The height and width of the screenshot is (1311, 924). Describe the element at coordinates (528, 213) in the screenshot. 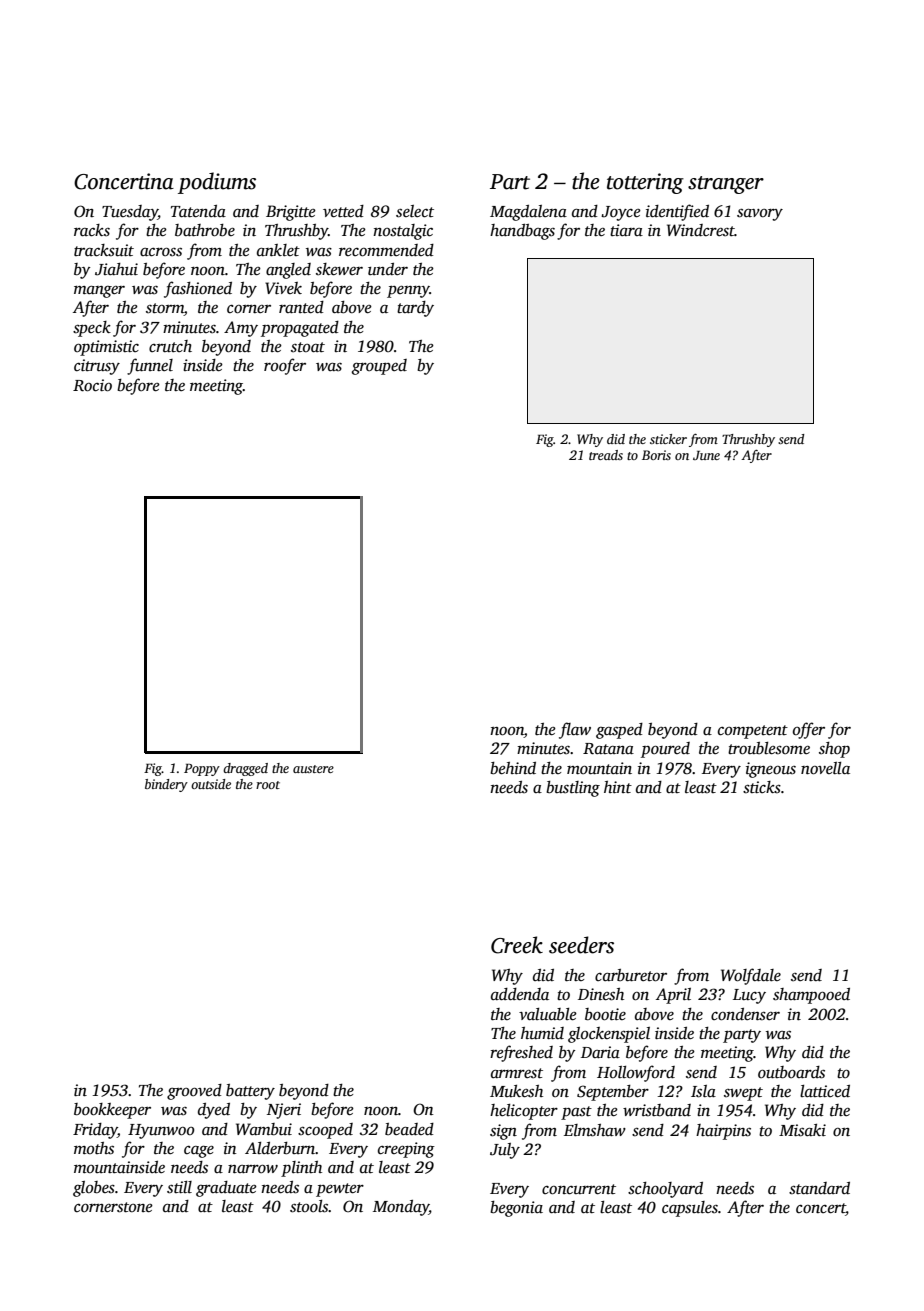

I see `Magdalena` at that location.
